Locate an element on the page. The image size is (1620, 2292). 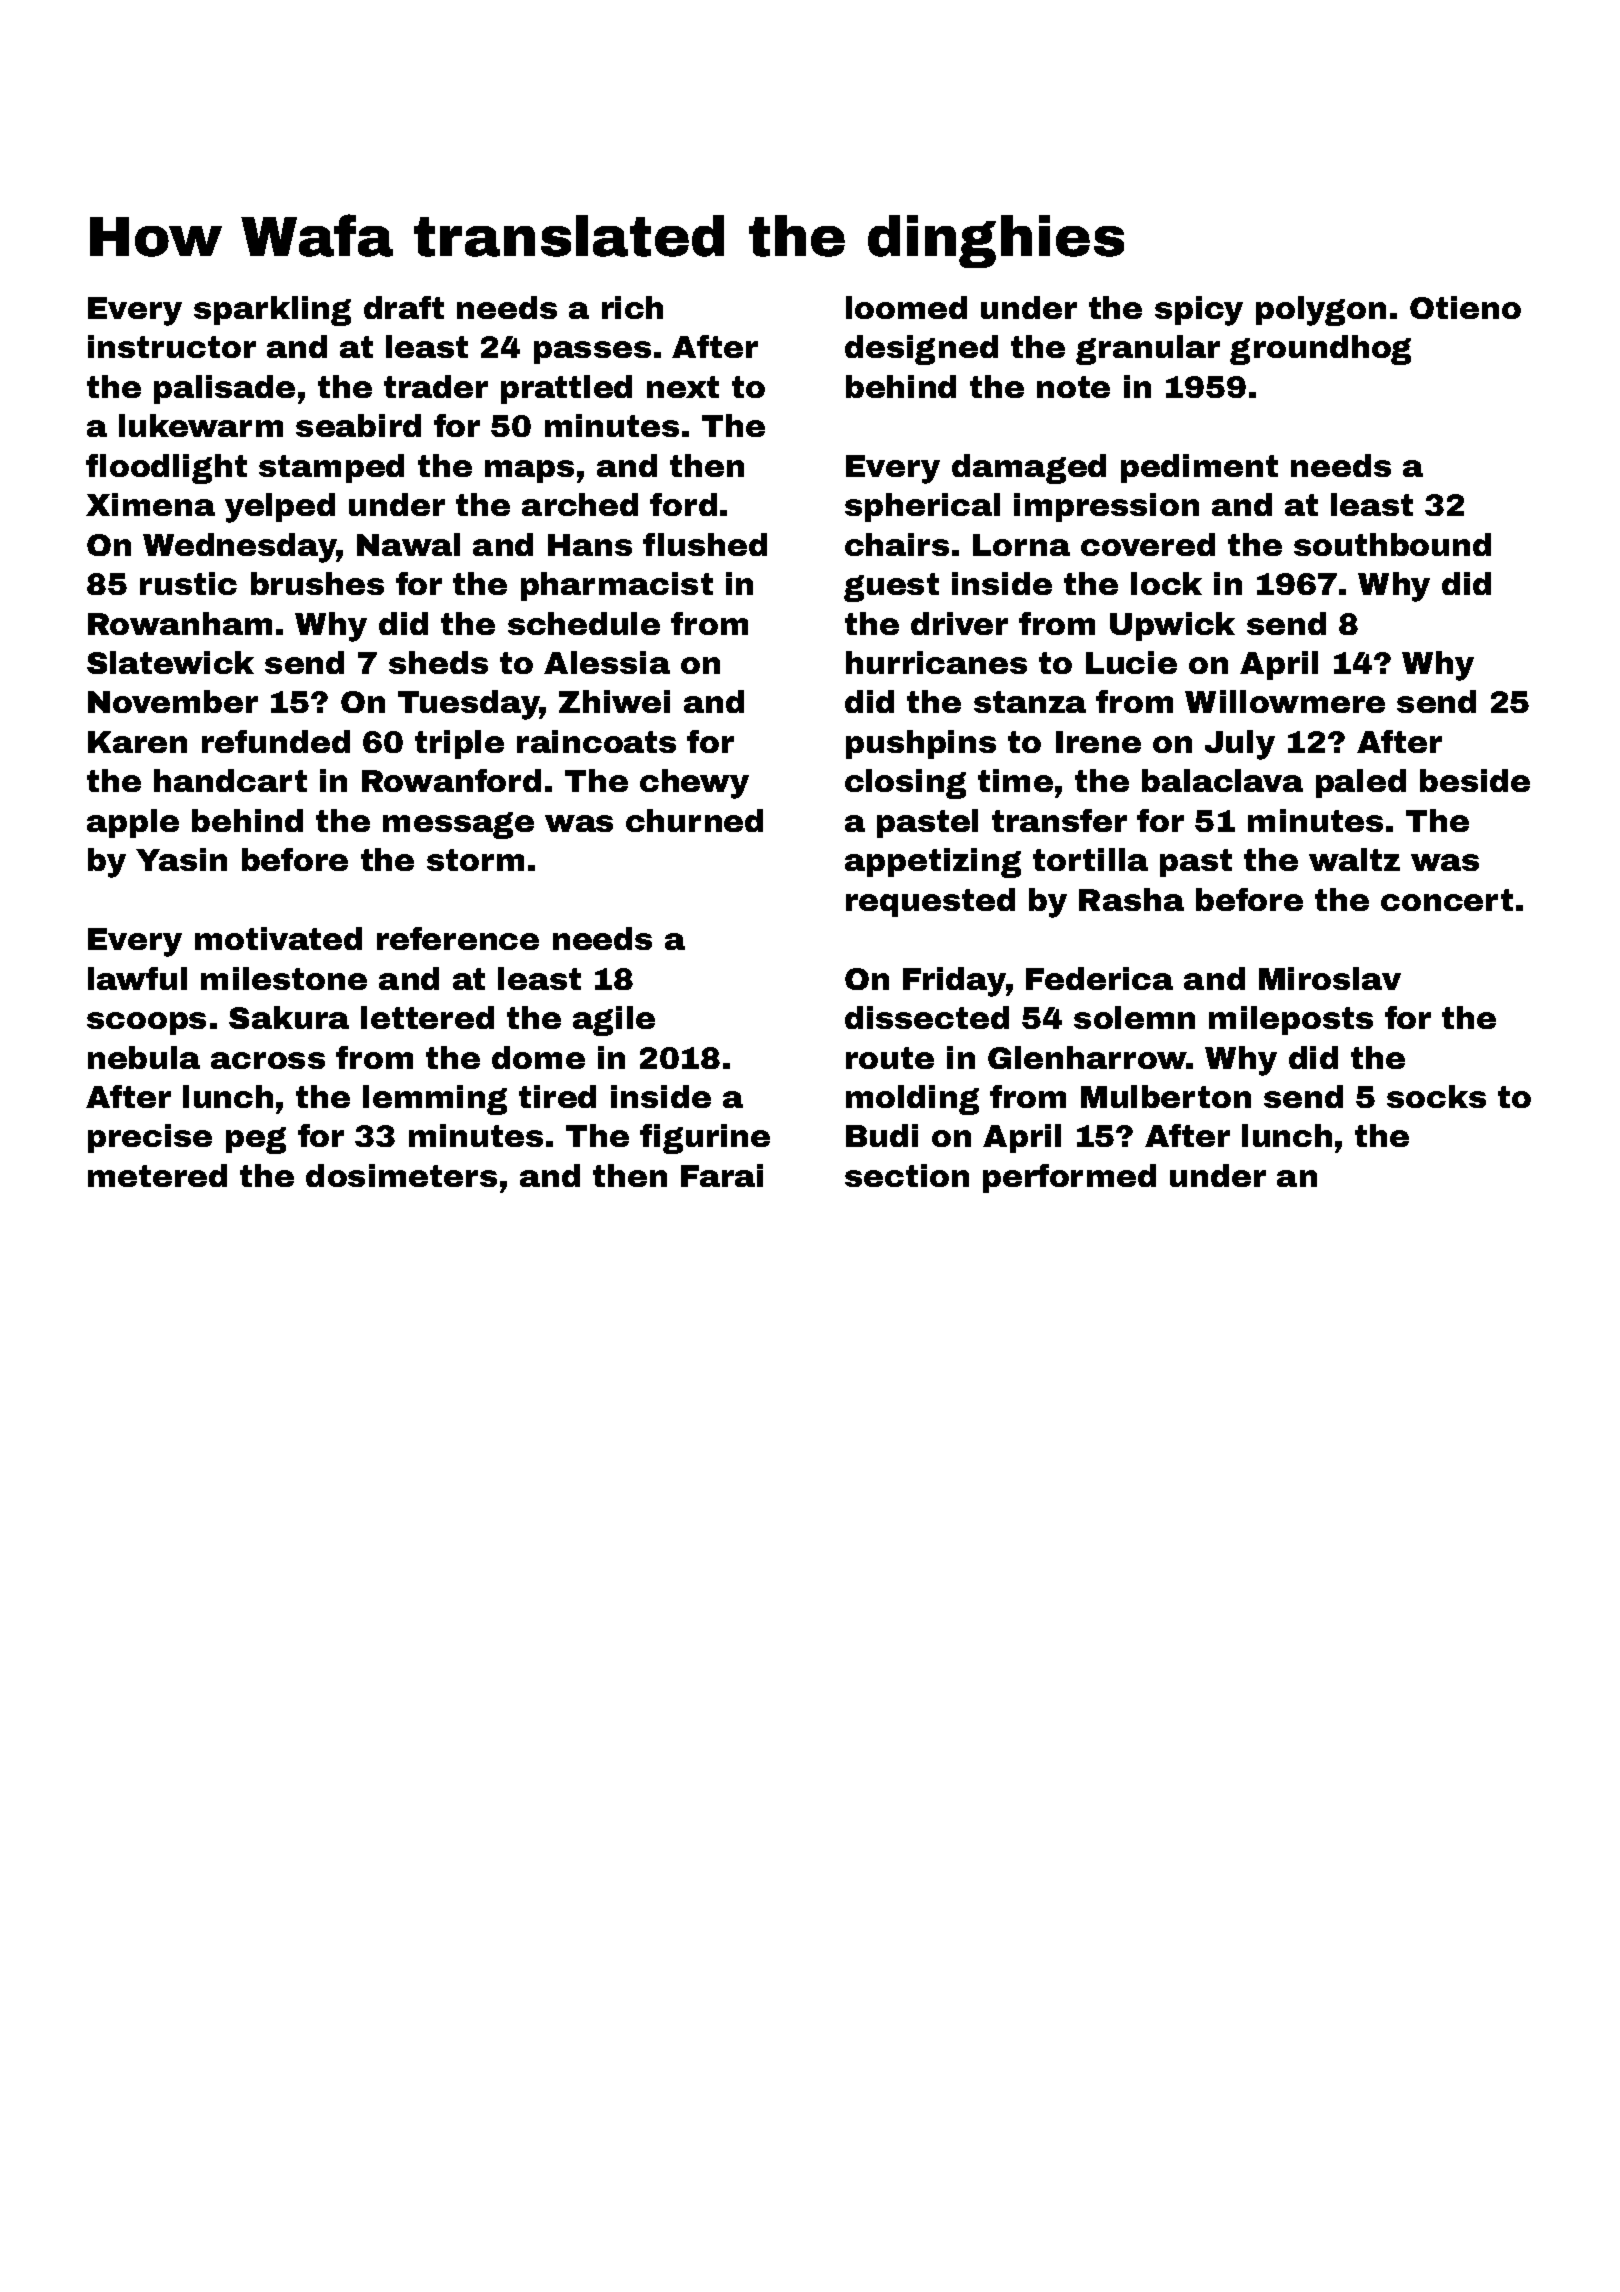
raincoats is located at coordinates (596, 741).
